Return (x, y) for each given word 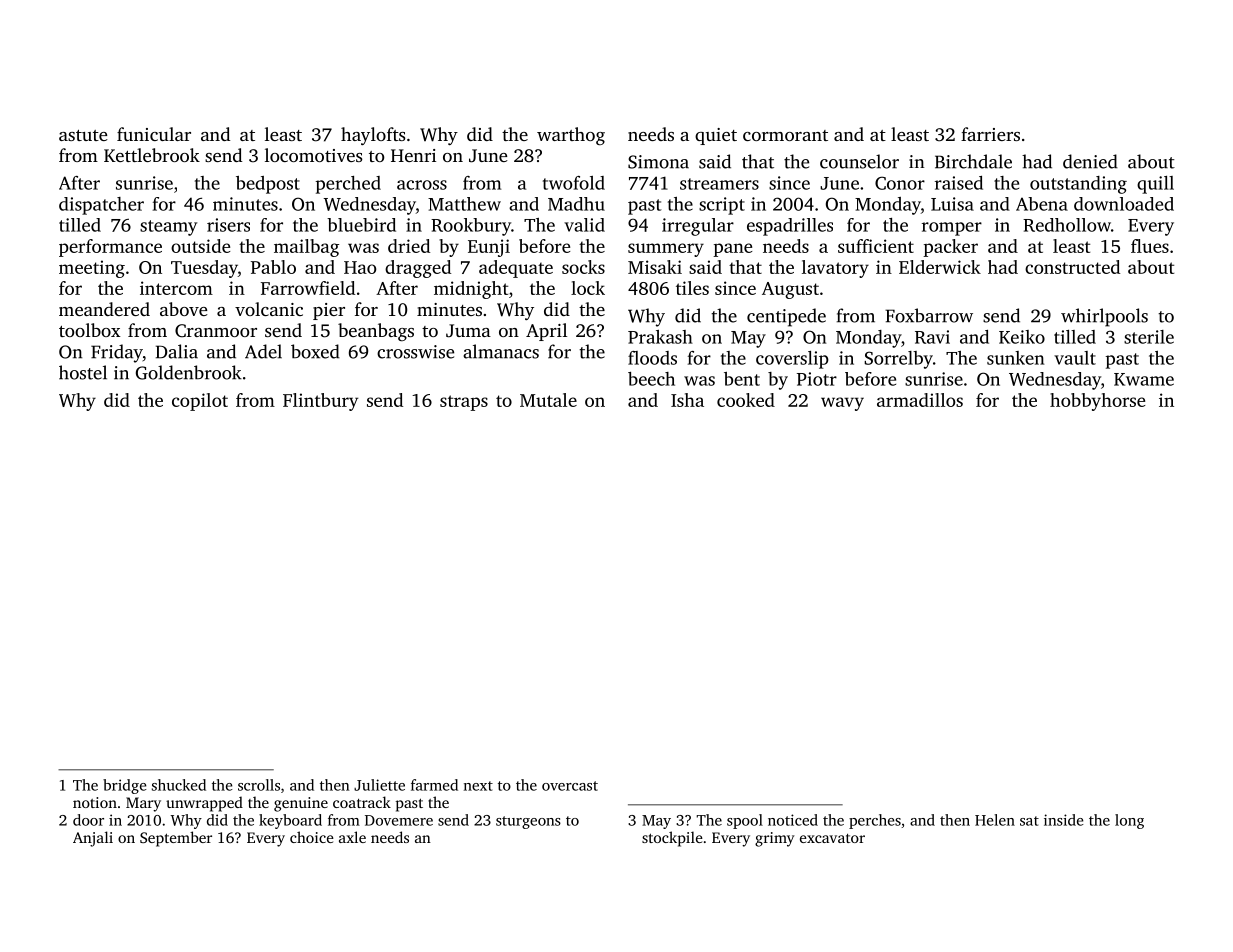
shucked (179, 785)
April (546, 332)
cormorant (785, 135)
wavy (842, 404)
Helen (995, 820)
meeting (92, 269)
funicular (154, 134)
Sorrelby (898, 360)
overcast (570, 786)
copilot (200, 402)
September (176, 839)
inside (1064, 820)
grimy (775, 839)
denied (1090, 161)
